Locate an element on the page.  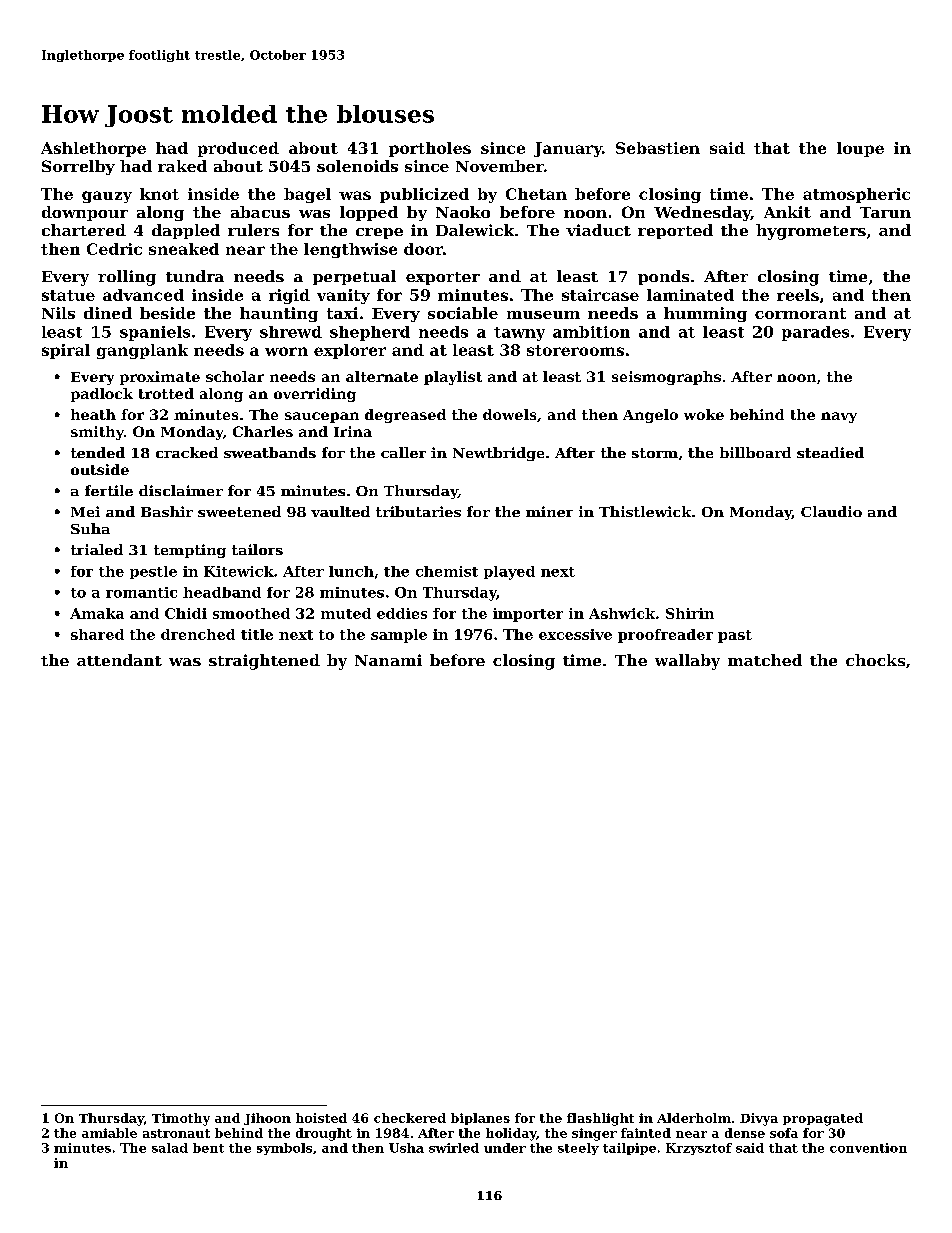
dappled is located at coordinates (186, 231).
